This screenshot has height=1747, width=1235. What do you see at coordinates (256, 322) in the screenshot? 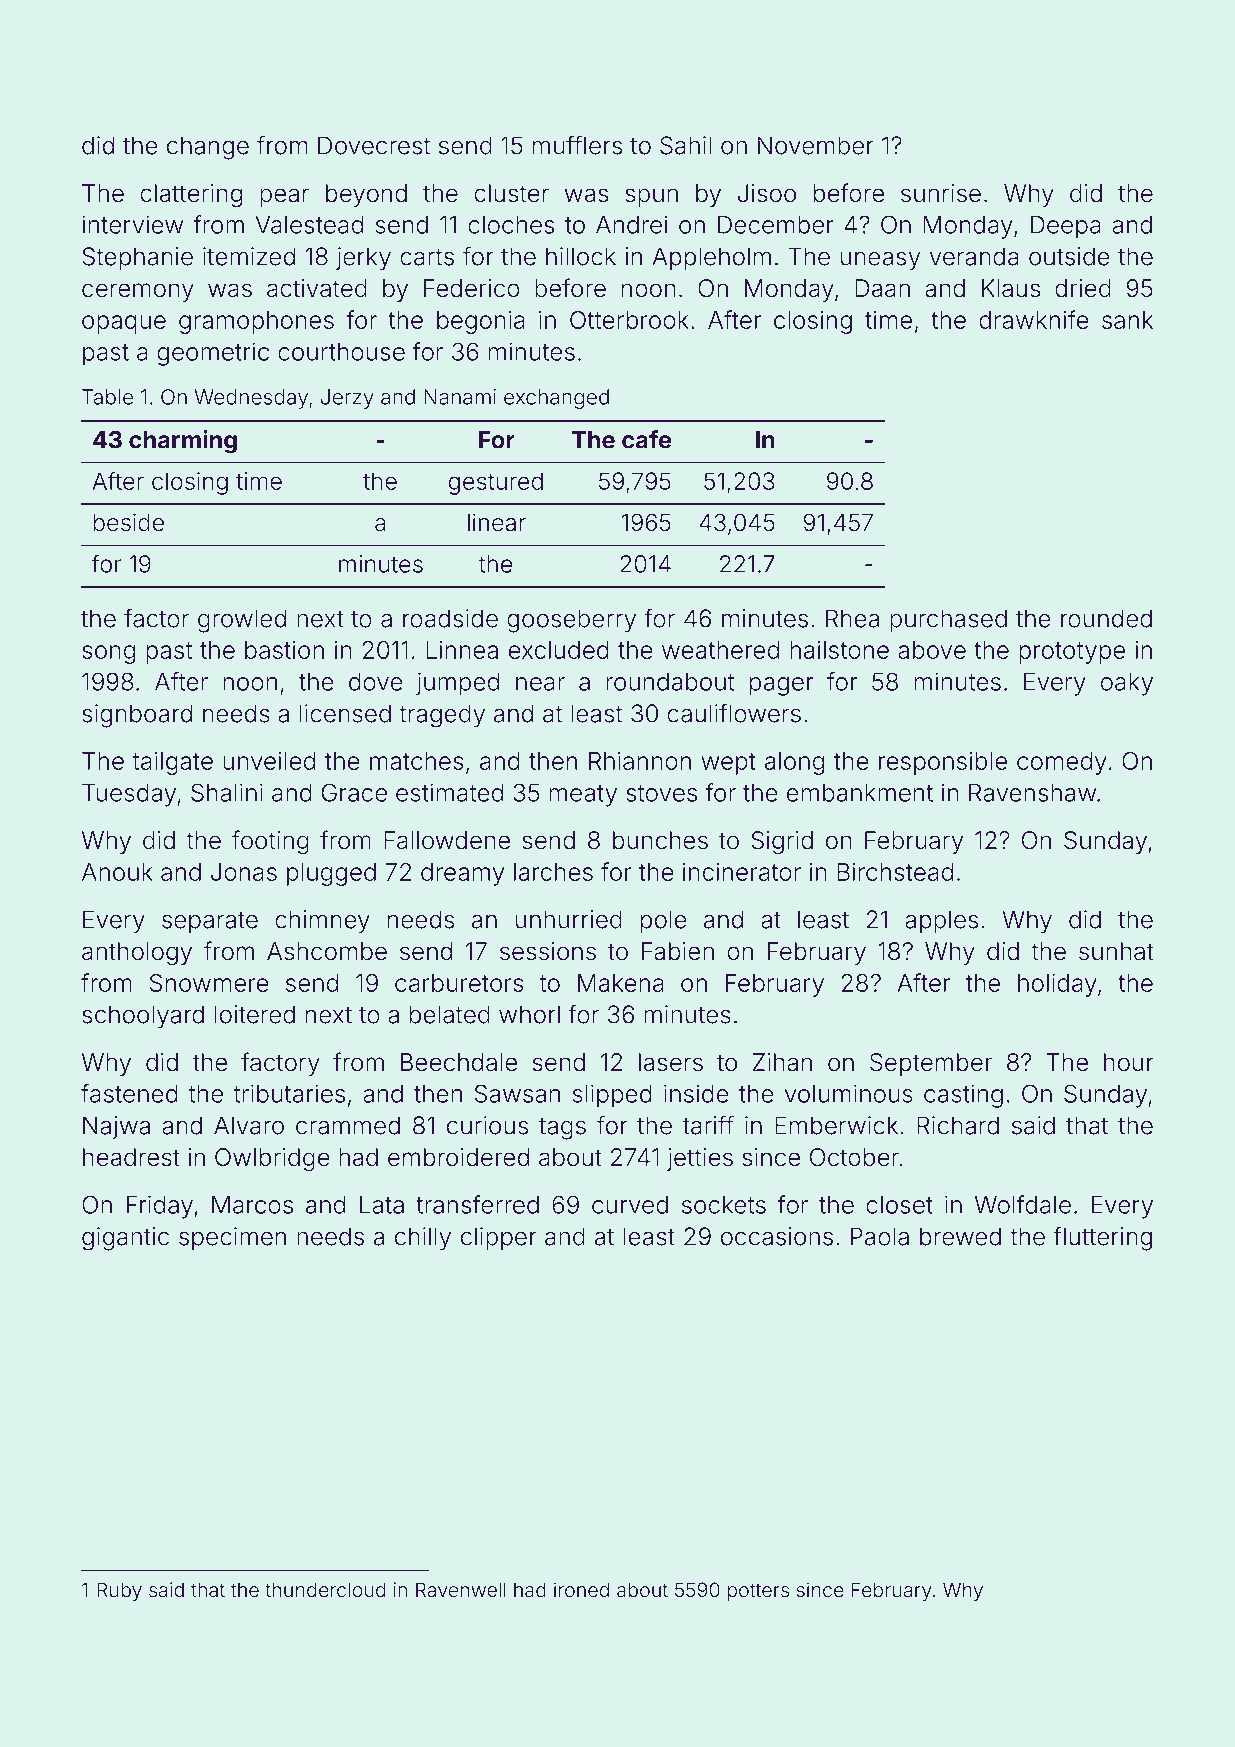
I see `gramophones` at bounding box center [256, 322].
